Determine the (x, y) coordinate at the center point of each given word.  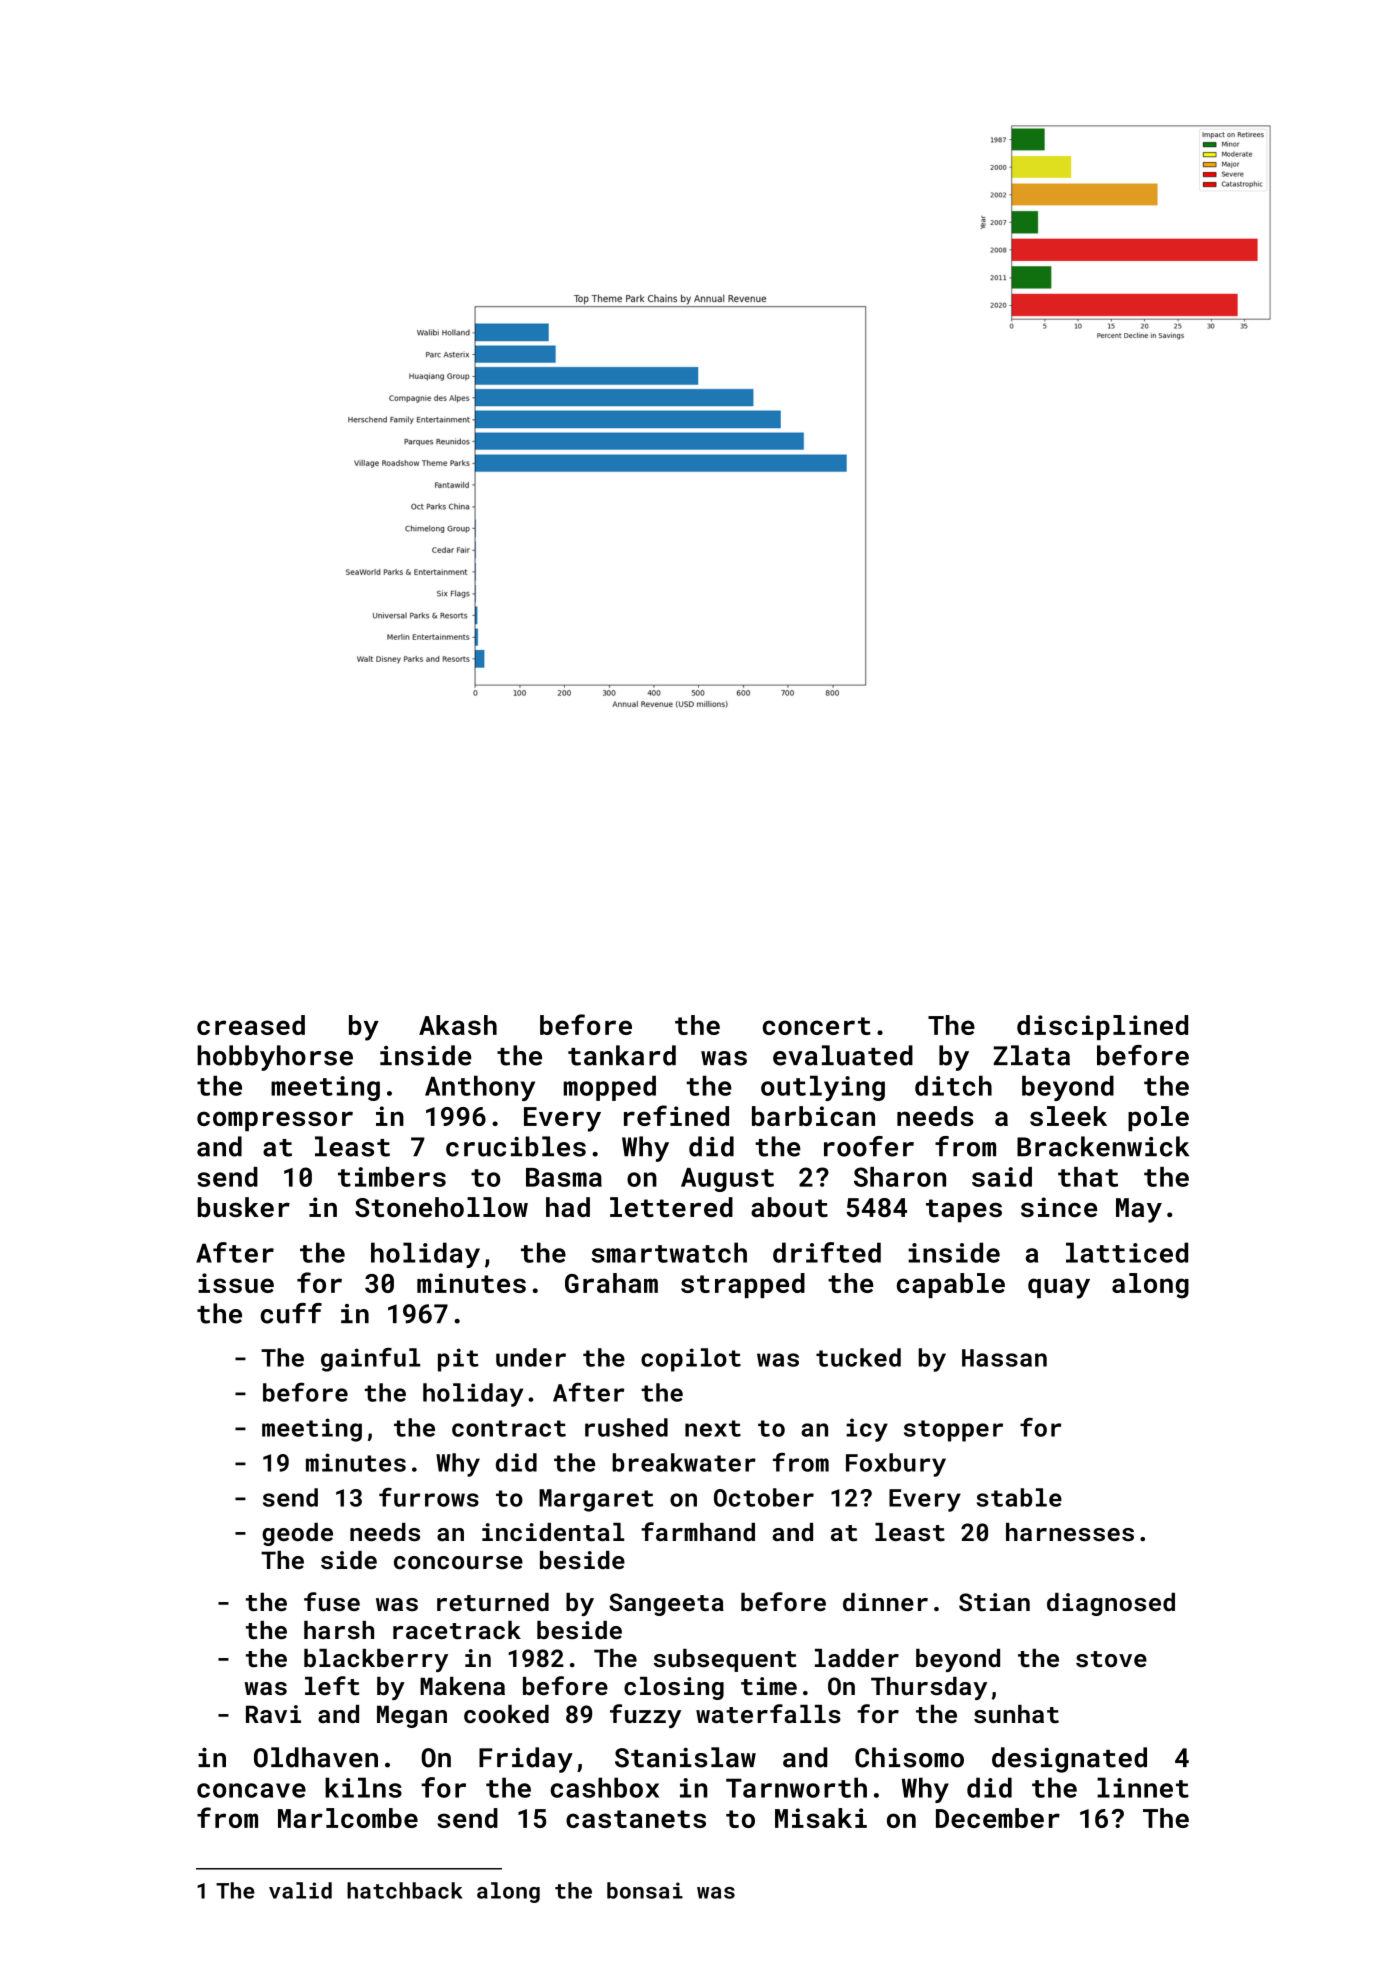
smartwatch (669, 1252)
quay (1059, 1288)
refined (676, 1115)
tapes (964, 1211)
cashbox (604, 1787)
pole (1158, 1119)
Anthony (480, 1088)
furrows (429, 1497)
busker (244, 1207)
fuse (332, 1602)
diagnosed (1111, 1604)
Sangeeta (666, 1604)
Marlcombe (348, 1818)
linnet (1143, 1787)
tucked (858, 1357)
